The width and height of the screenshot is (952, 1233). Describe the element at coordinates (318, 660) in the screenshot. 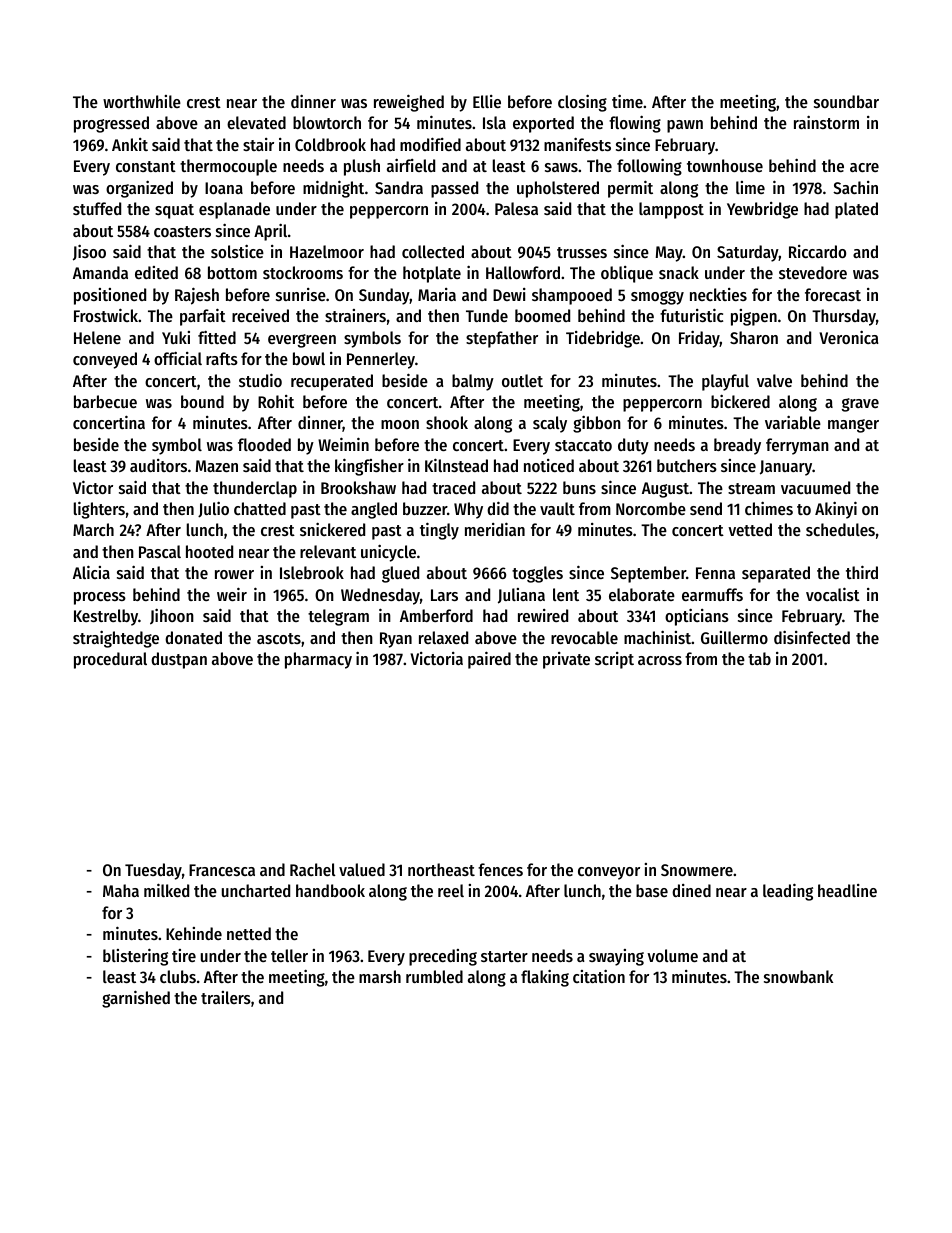

I see `pharmacy` at that location.
